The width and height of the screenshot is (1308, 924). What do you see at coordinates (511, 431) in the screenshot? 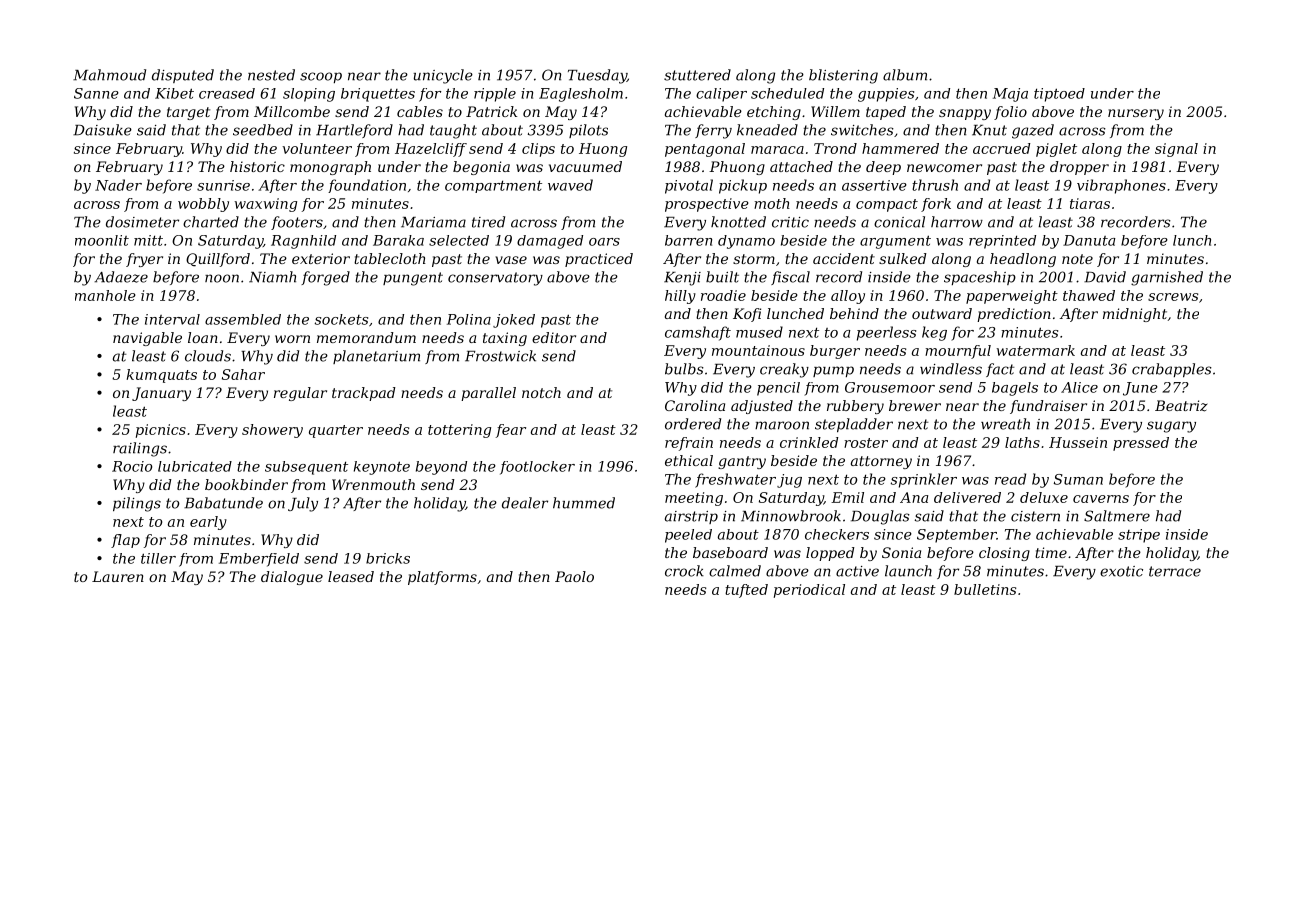
I see `fear` at bounding box center [511, 431].
